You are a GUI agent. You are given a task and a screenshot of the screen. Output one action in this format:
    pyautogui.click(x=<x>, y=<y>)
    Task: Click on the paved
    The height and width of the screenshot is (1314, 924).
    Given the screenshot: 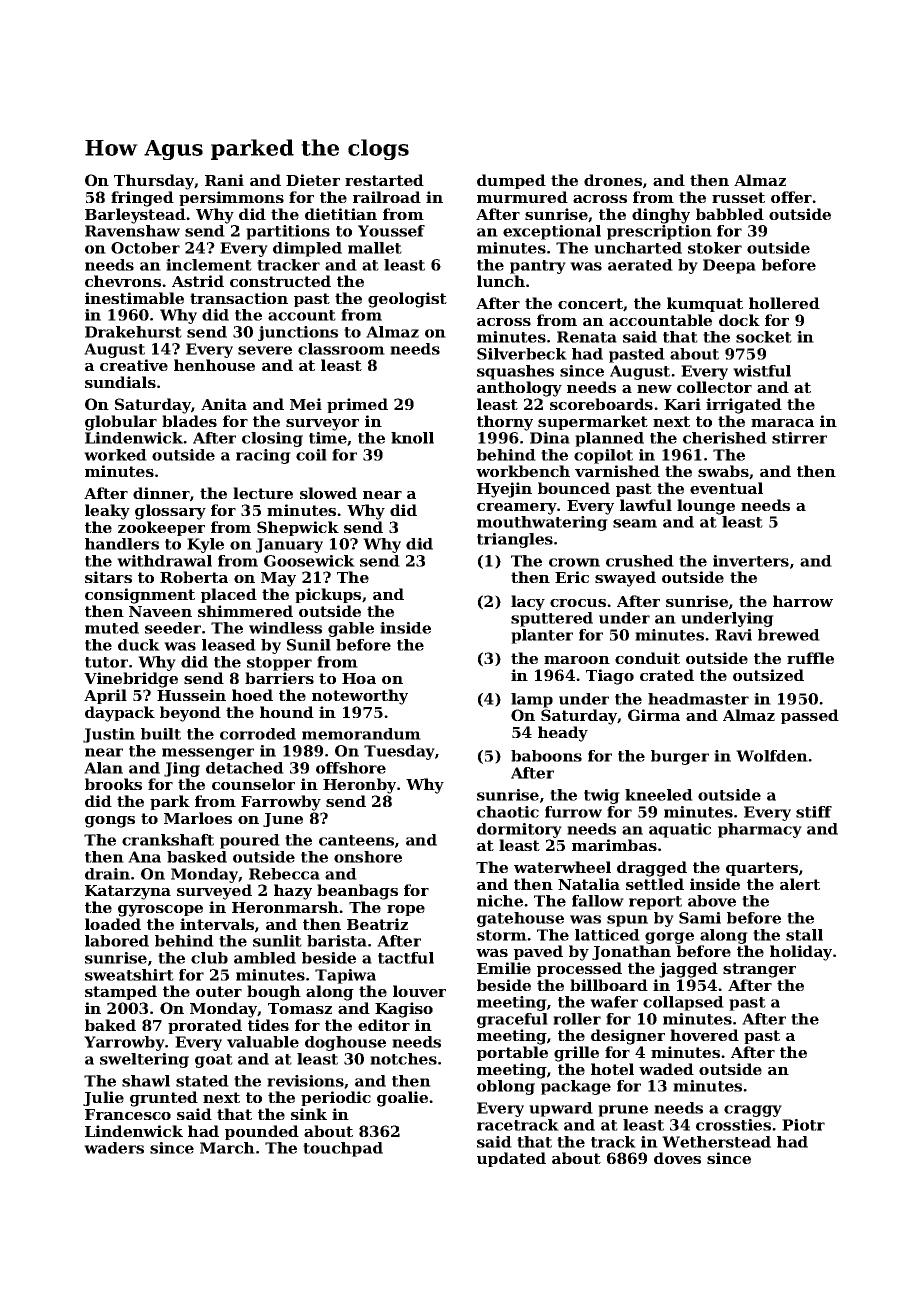 What is the action you would take?
    pyautogui.click(x=538, y=952)
